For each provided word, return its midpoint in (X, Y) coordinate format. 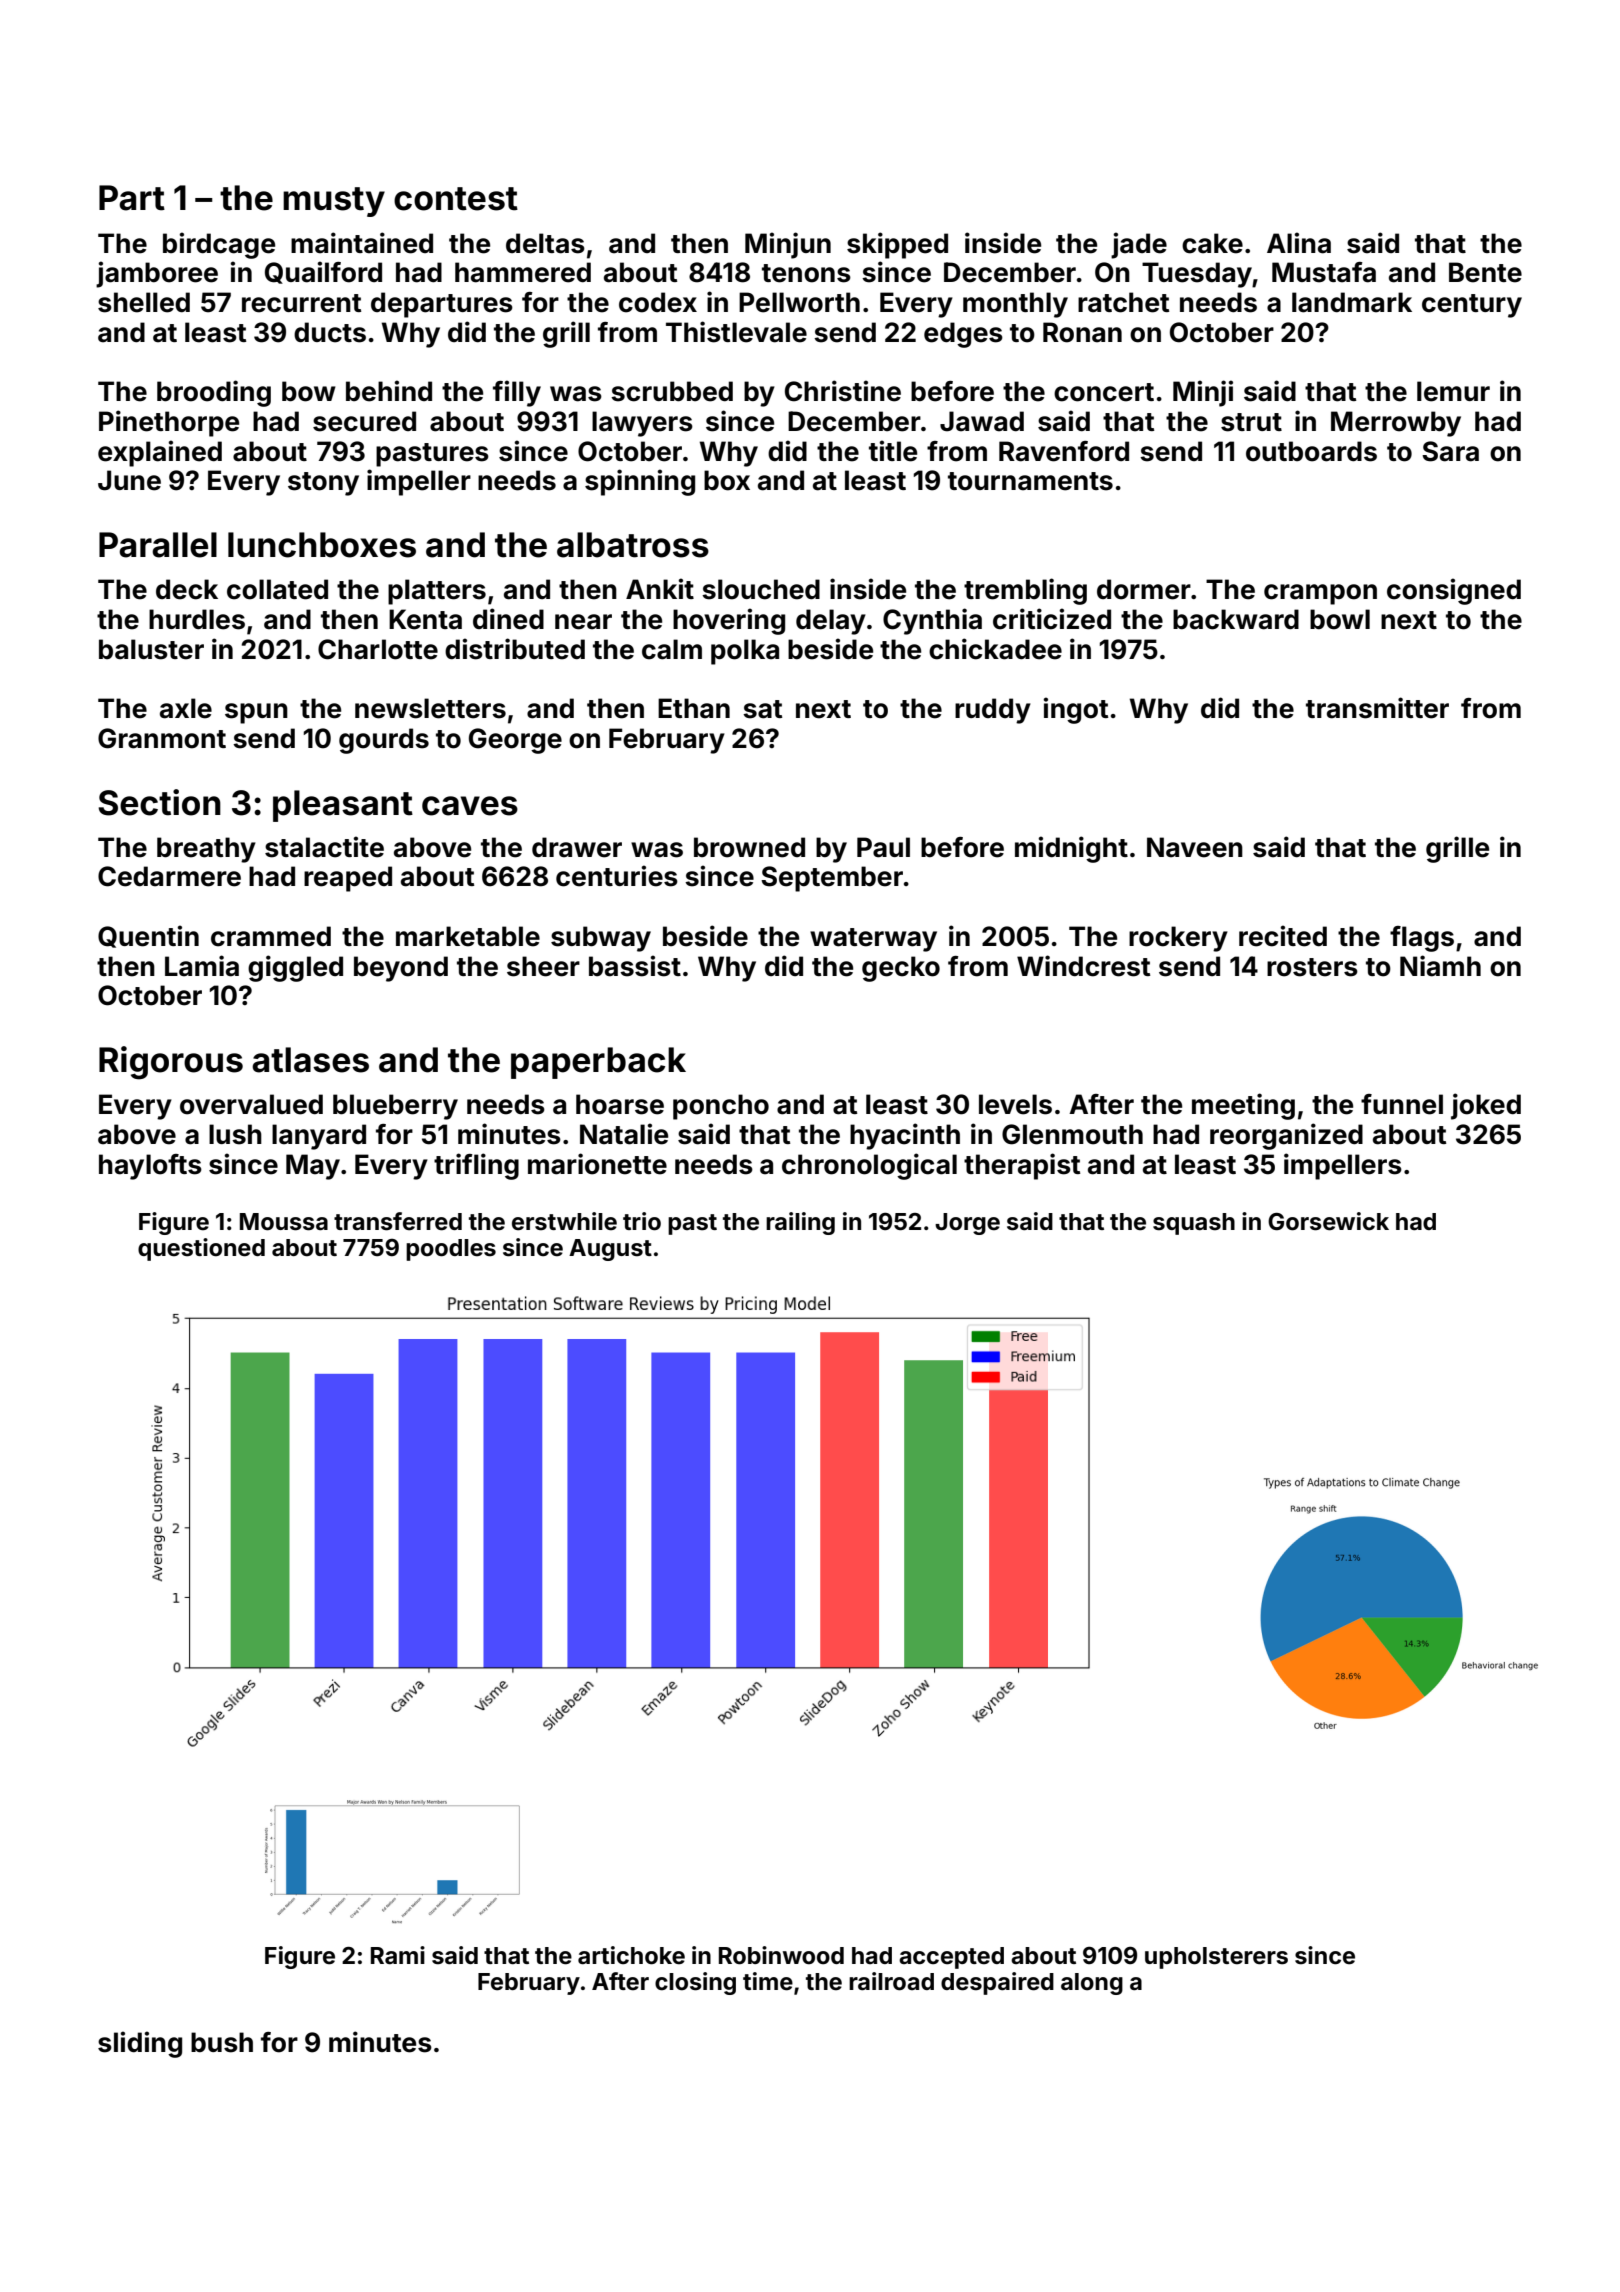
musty (334, 202)
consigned (1454, 591)
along (1092, 1984)
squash (1194, 1224)
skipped (897, 245)
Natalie (624, 1134)
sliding (140, 2044)
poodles (451, 1250)
